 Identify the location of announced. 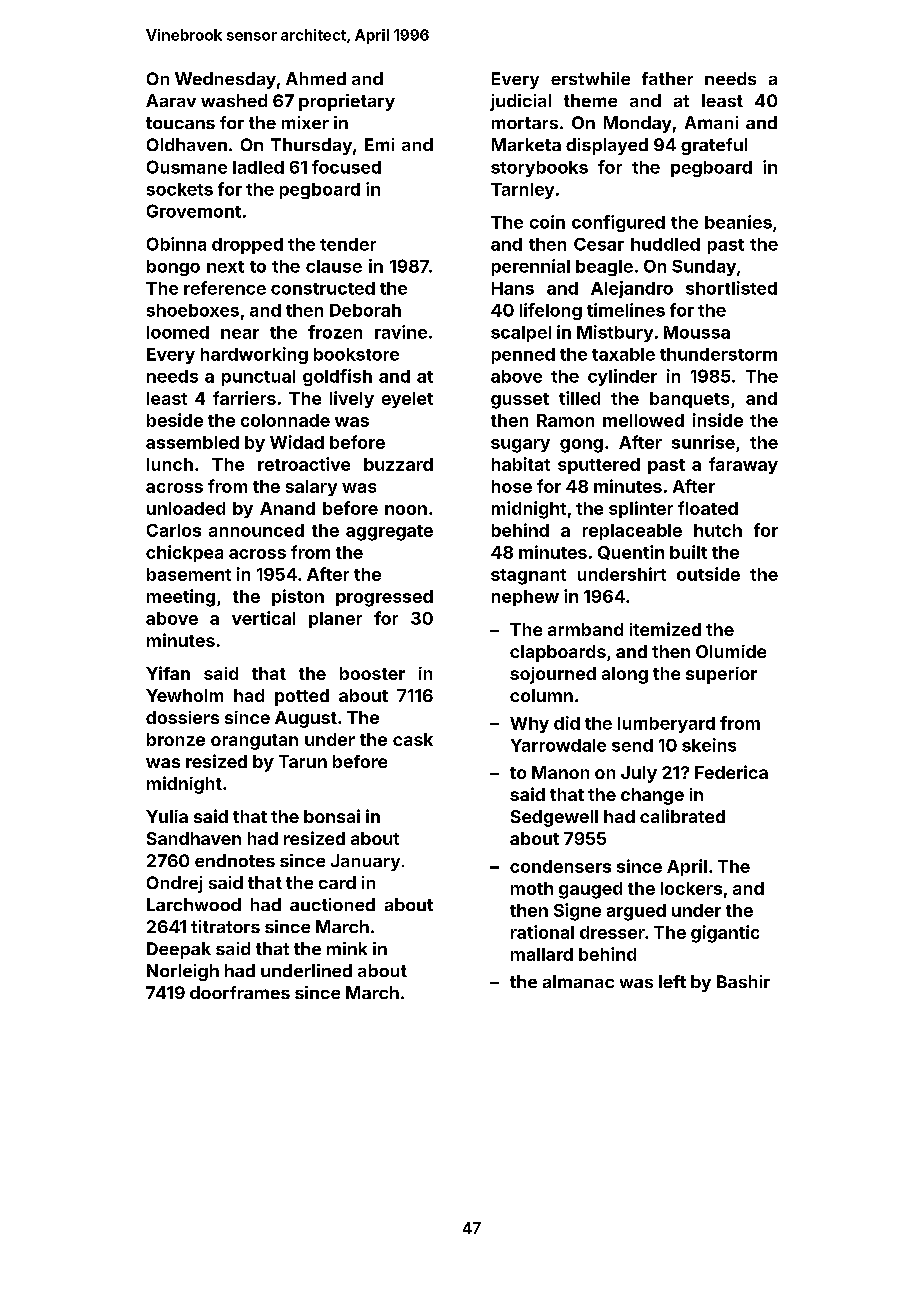
(256, 530).
